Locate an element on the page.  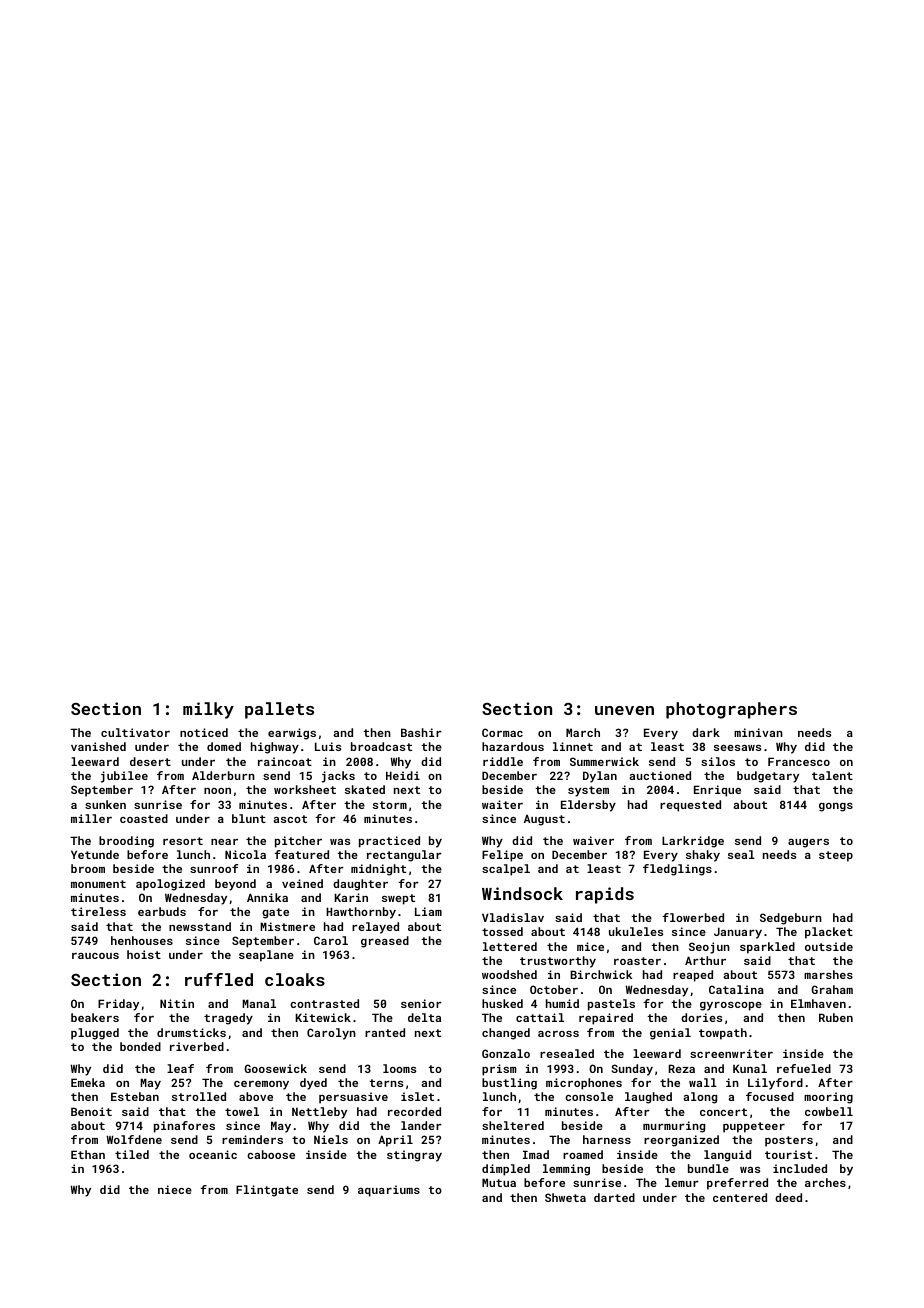
hoist is located at coordinates (144, 954).
